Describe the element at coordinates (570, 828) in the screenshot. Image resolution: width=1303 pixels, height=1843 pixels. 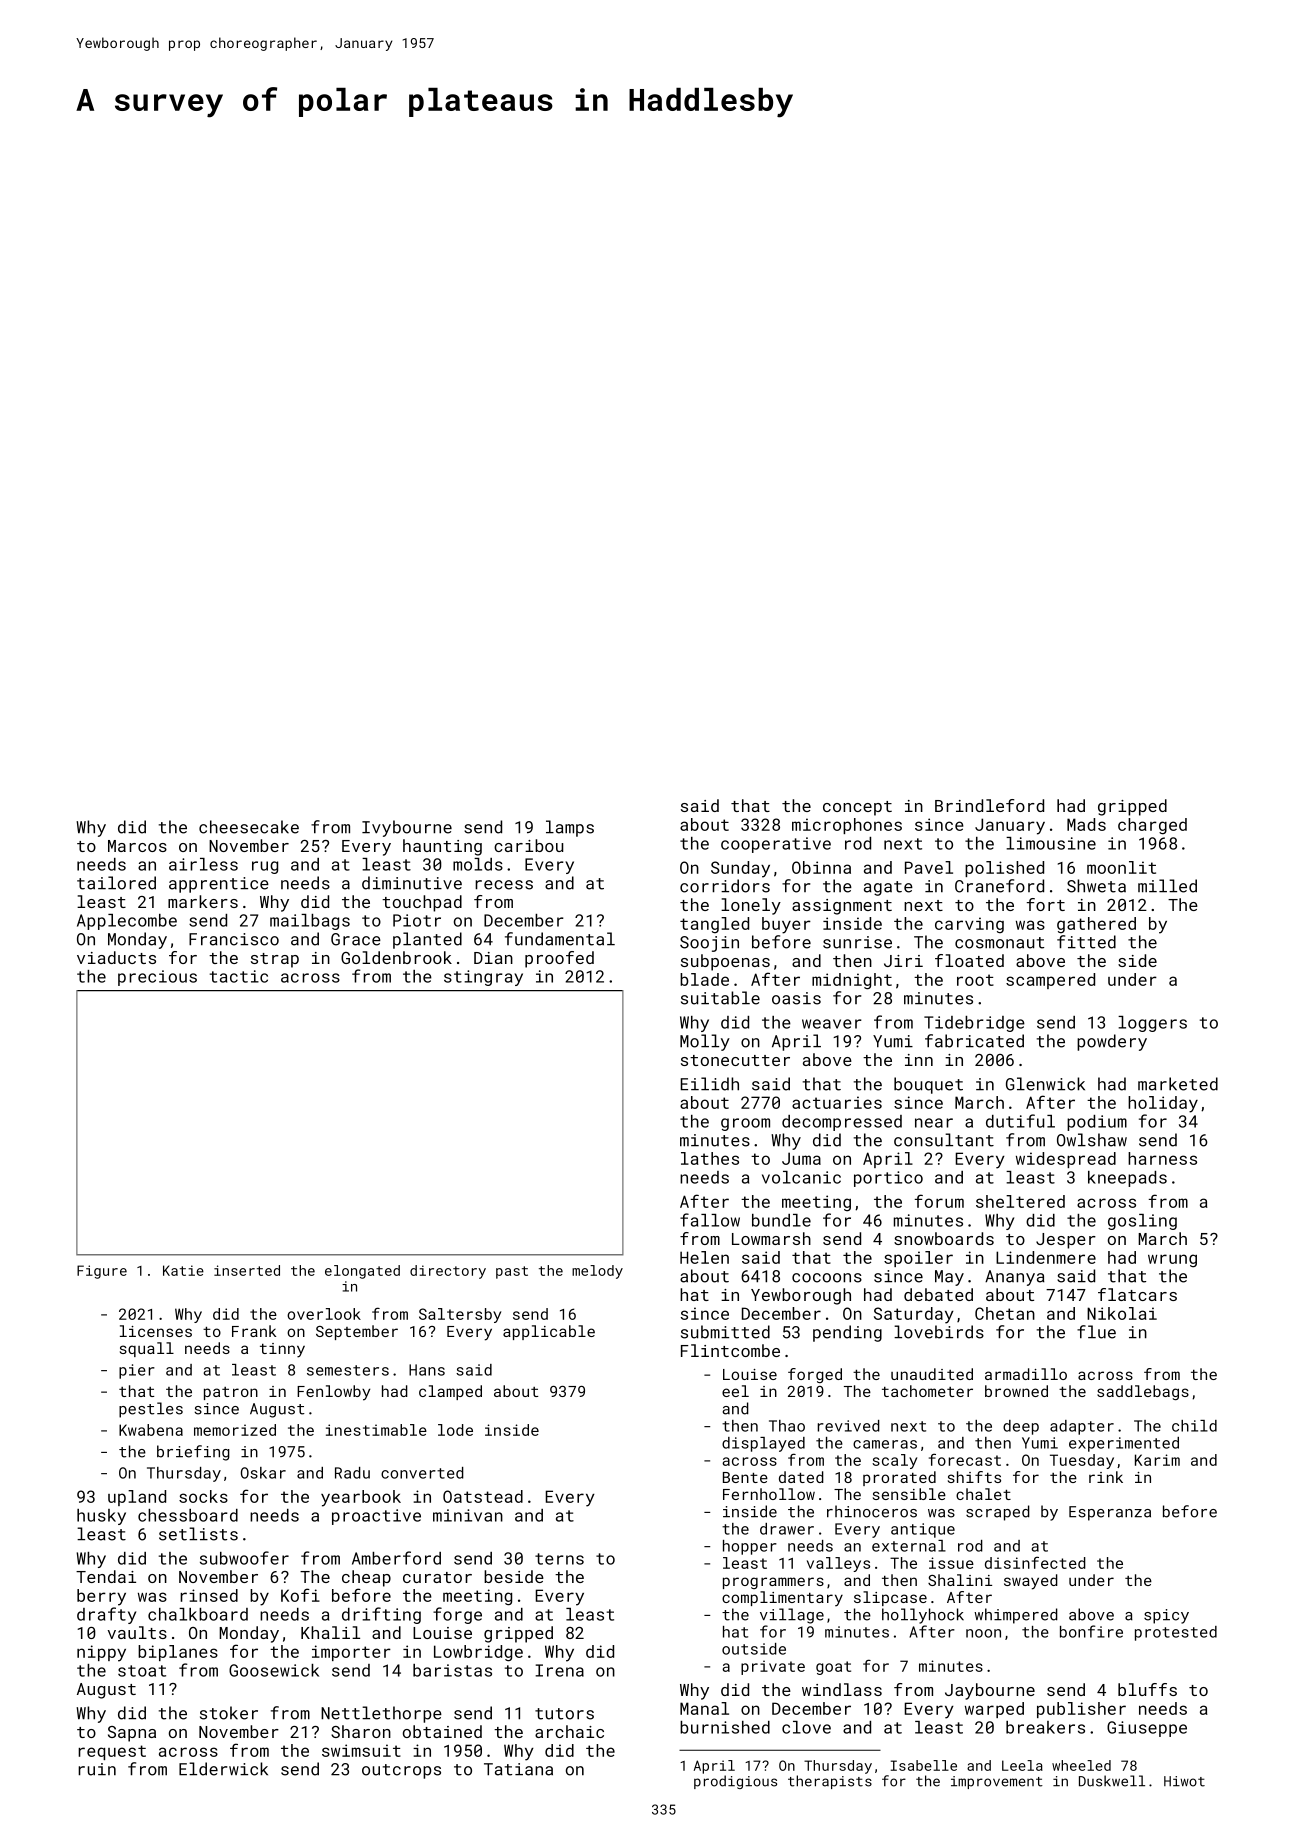
I see `lamps` at that location.
